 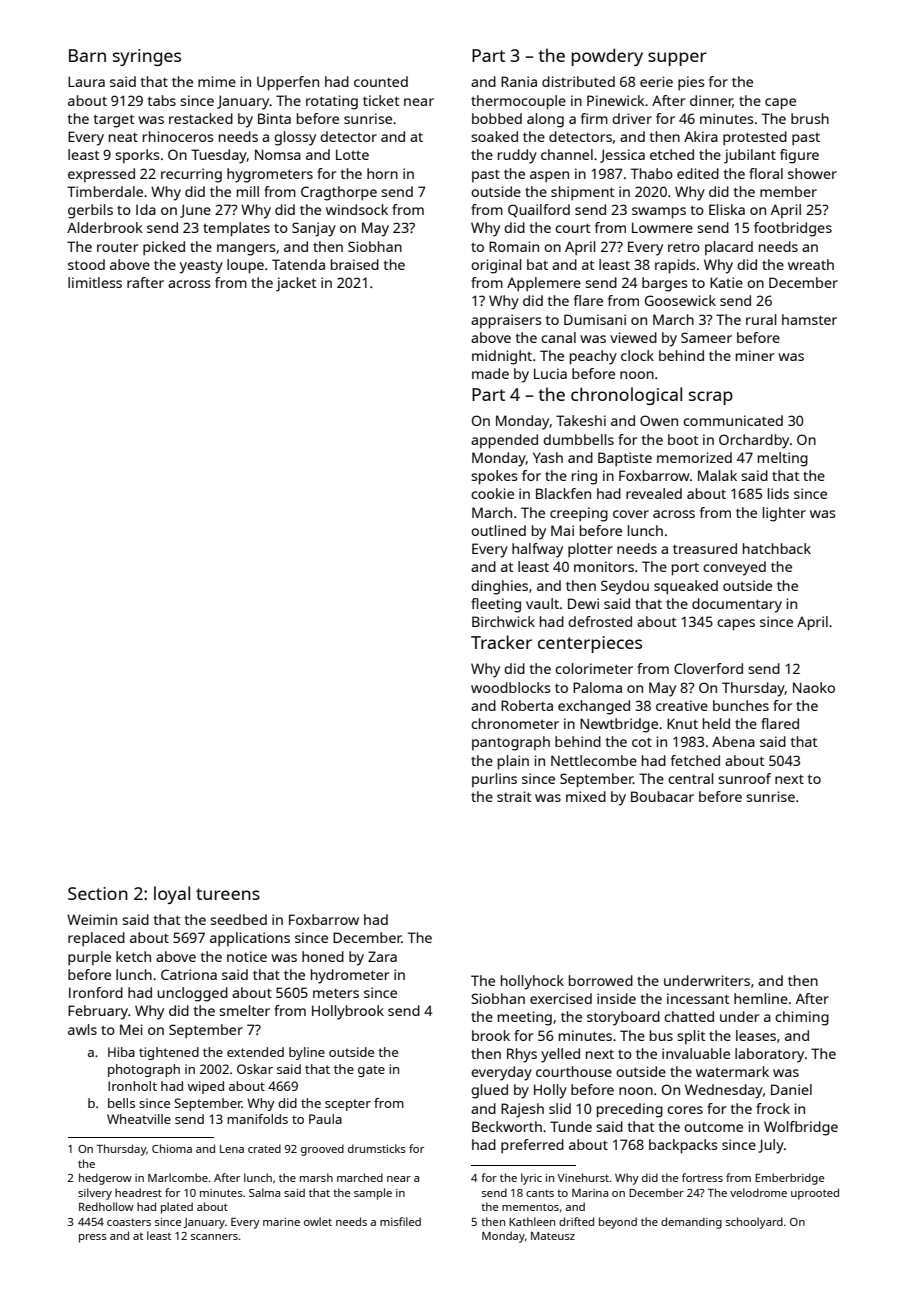 What do you see at coordinates (264, 1192) in the image?
I see `Salma` at bounding box center [264, 1192].
